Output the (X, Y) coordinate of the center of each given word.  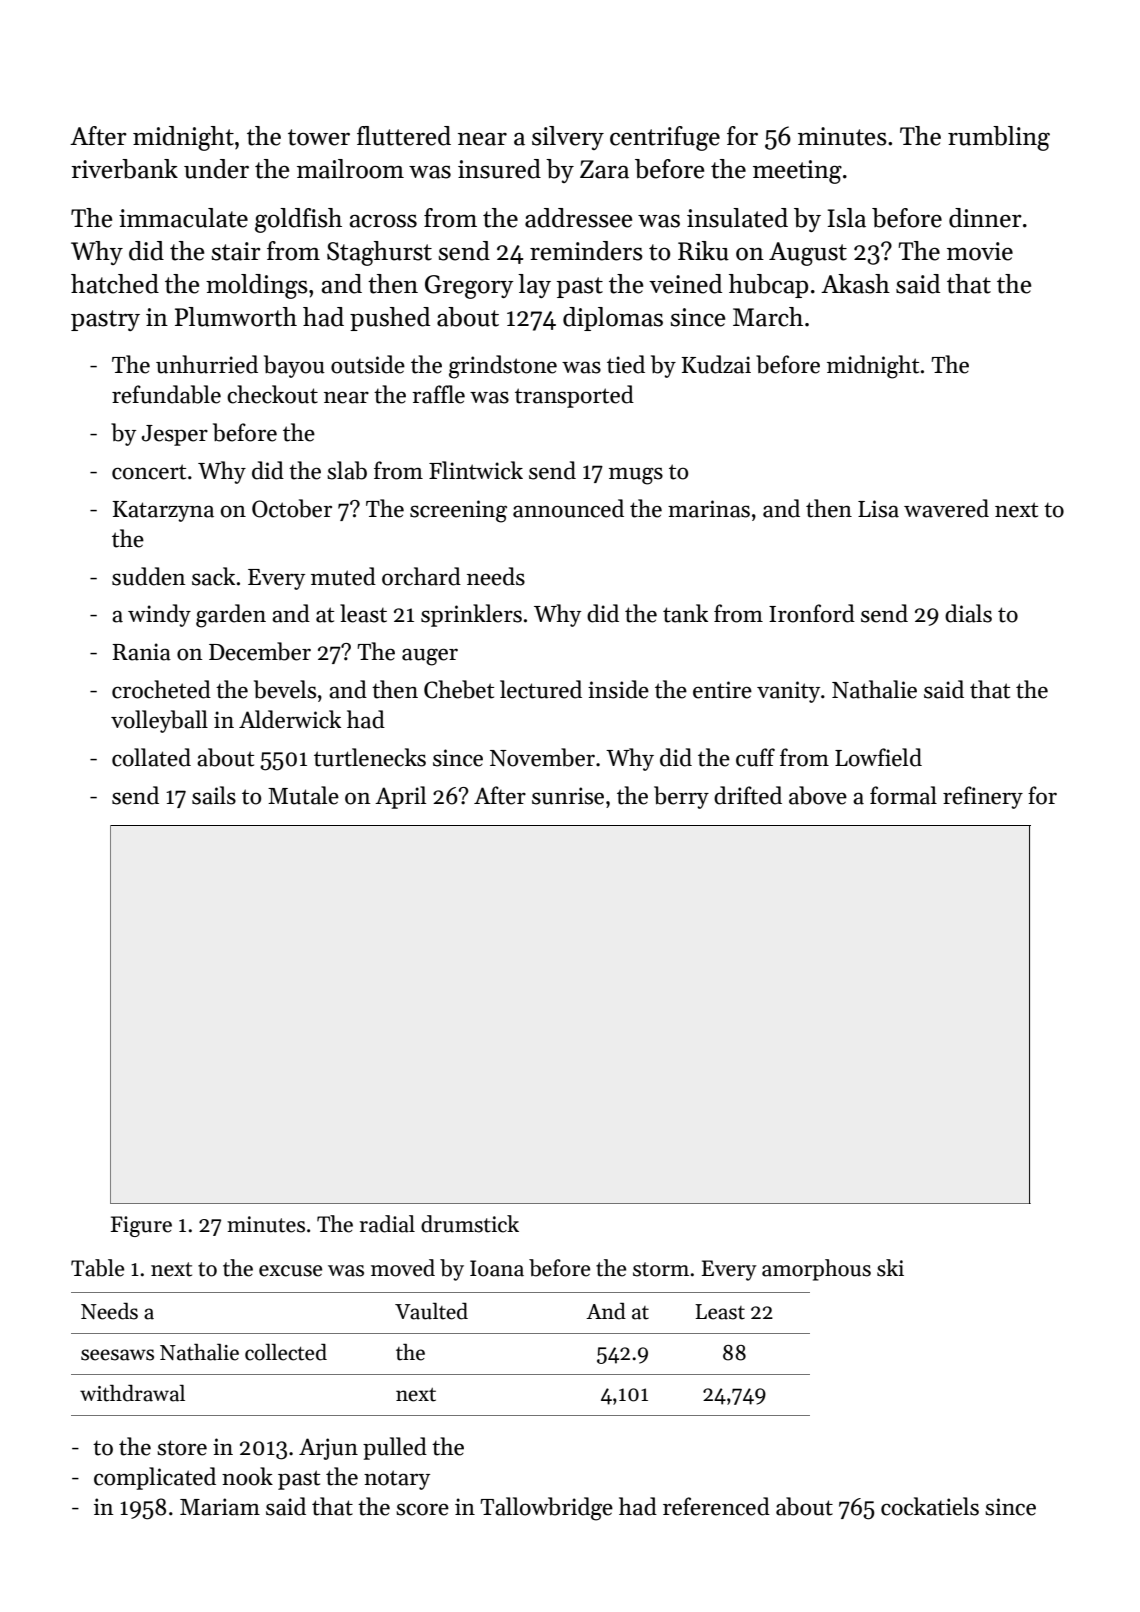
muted (343, 576)
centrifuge (665, 138)
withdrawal (132, 1393)
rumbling (999, 138)
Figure (141, 1226)
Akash (855, 284)
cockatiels (930, 1506)
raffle (438, 394)
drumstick (470, 1224)
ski (890, 1268)
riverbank (124, 169)
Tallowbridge (546, 1509)
